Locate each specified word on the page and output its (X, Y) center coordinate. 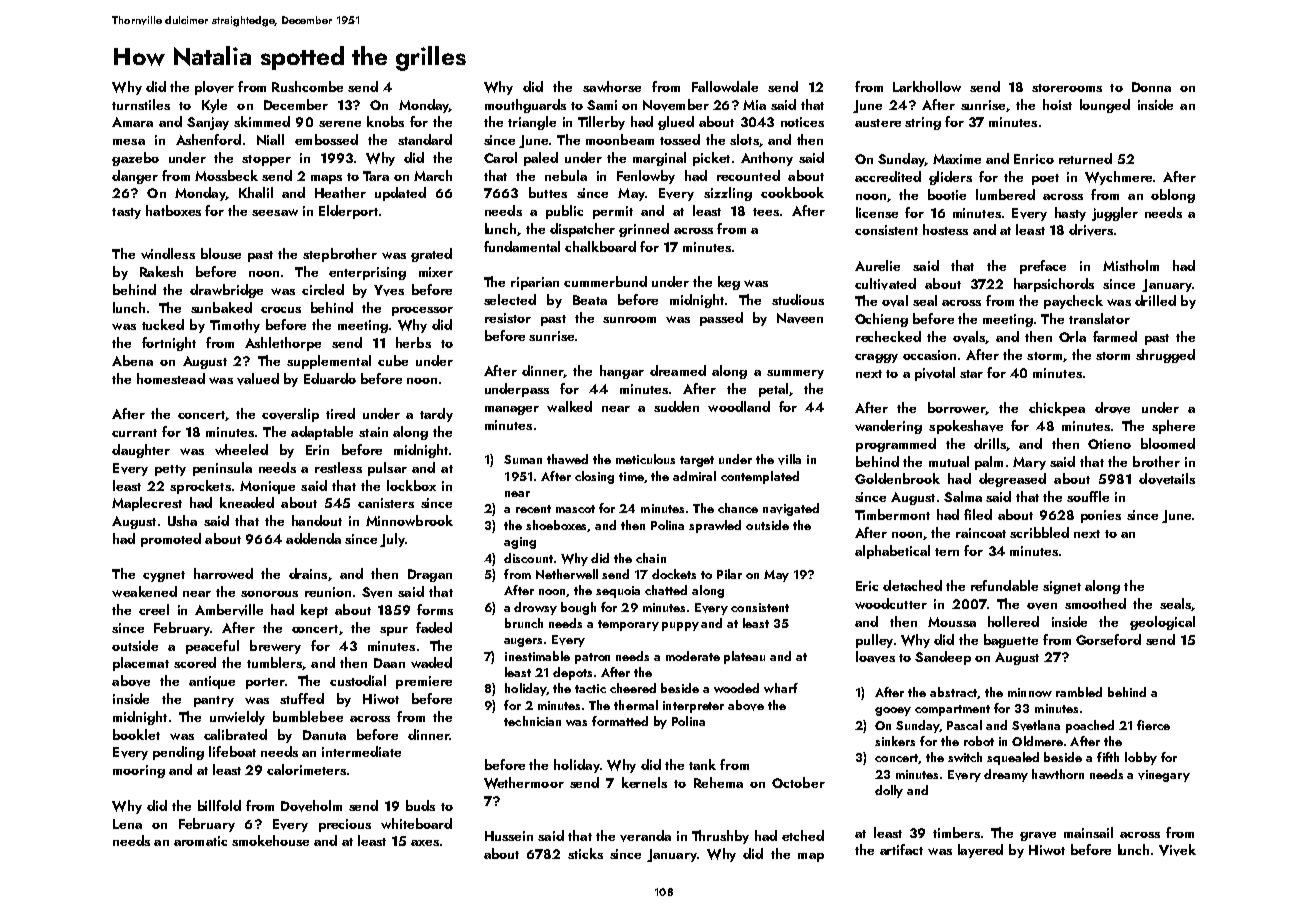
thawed (567, 459)
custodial (358, 680)
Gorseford (1108, 639)
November (676, 105)
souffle (1088, 496)
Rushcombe (307, 86)
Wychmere (1118, 178)
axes (425, 843)
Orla (1072, 336)
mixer (436, 272)
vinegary (1164, 776)
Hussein (509, 836)
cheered (633, 688)
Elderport (348, 212)
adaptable (322, 433)
